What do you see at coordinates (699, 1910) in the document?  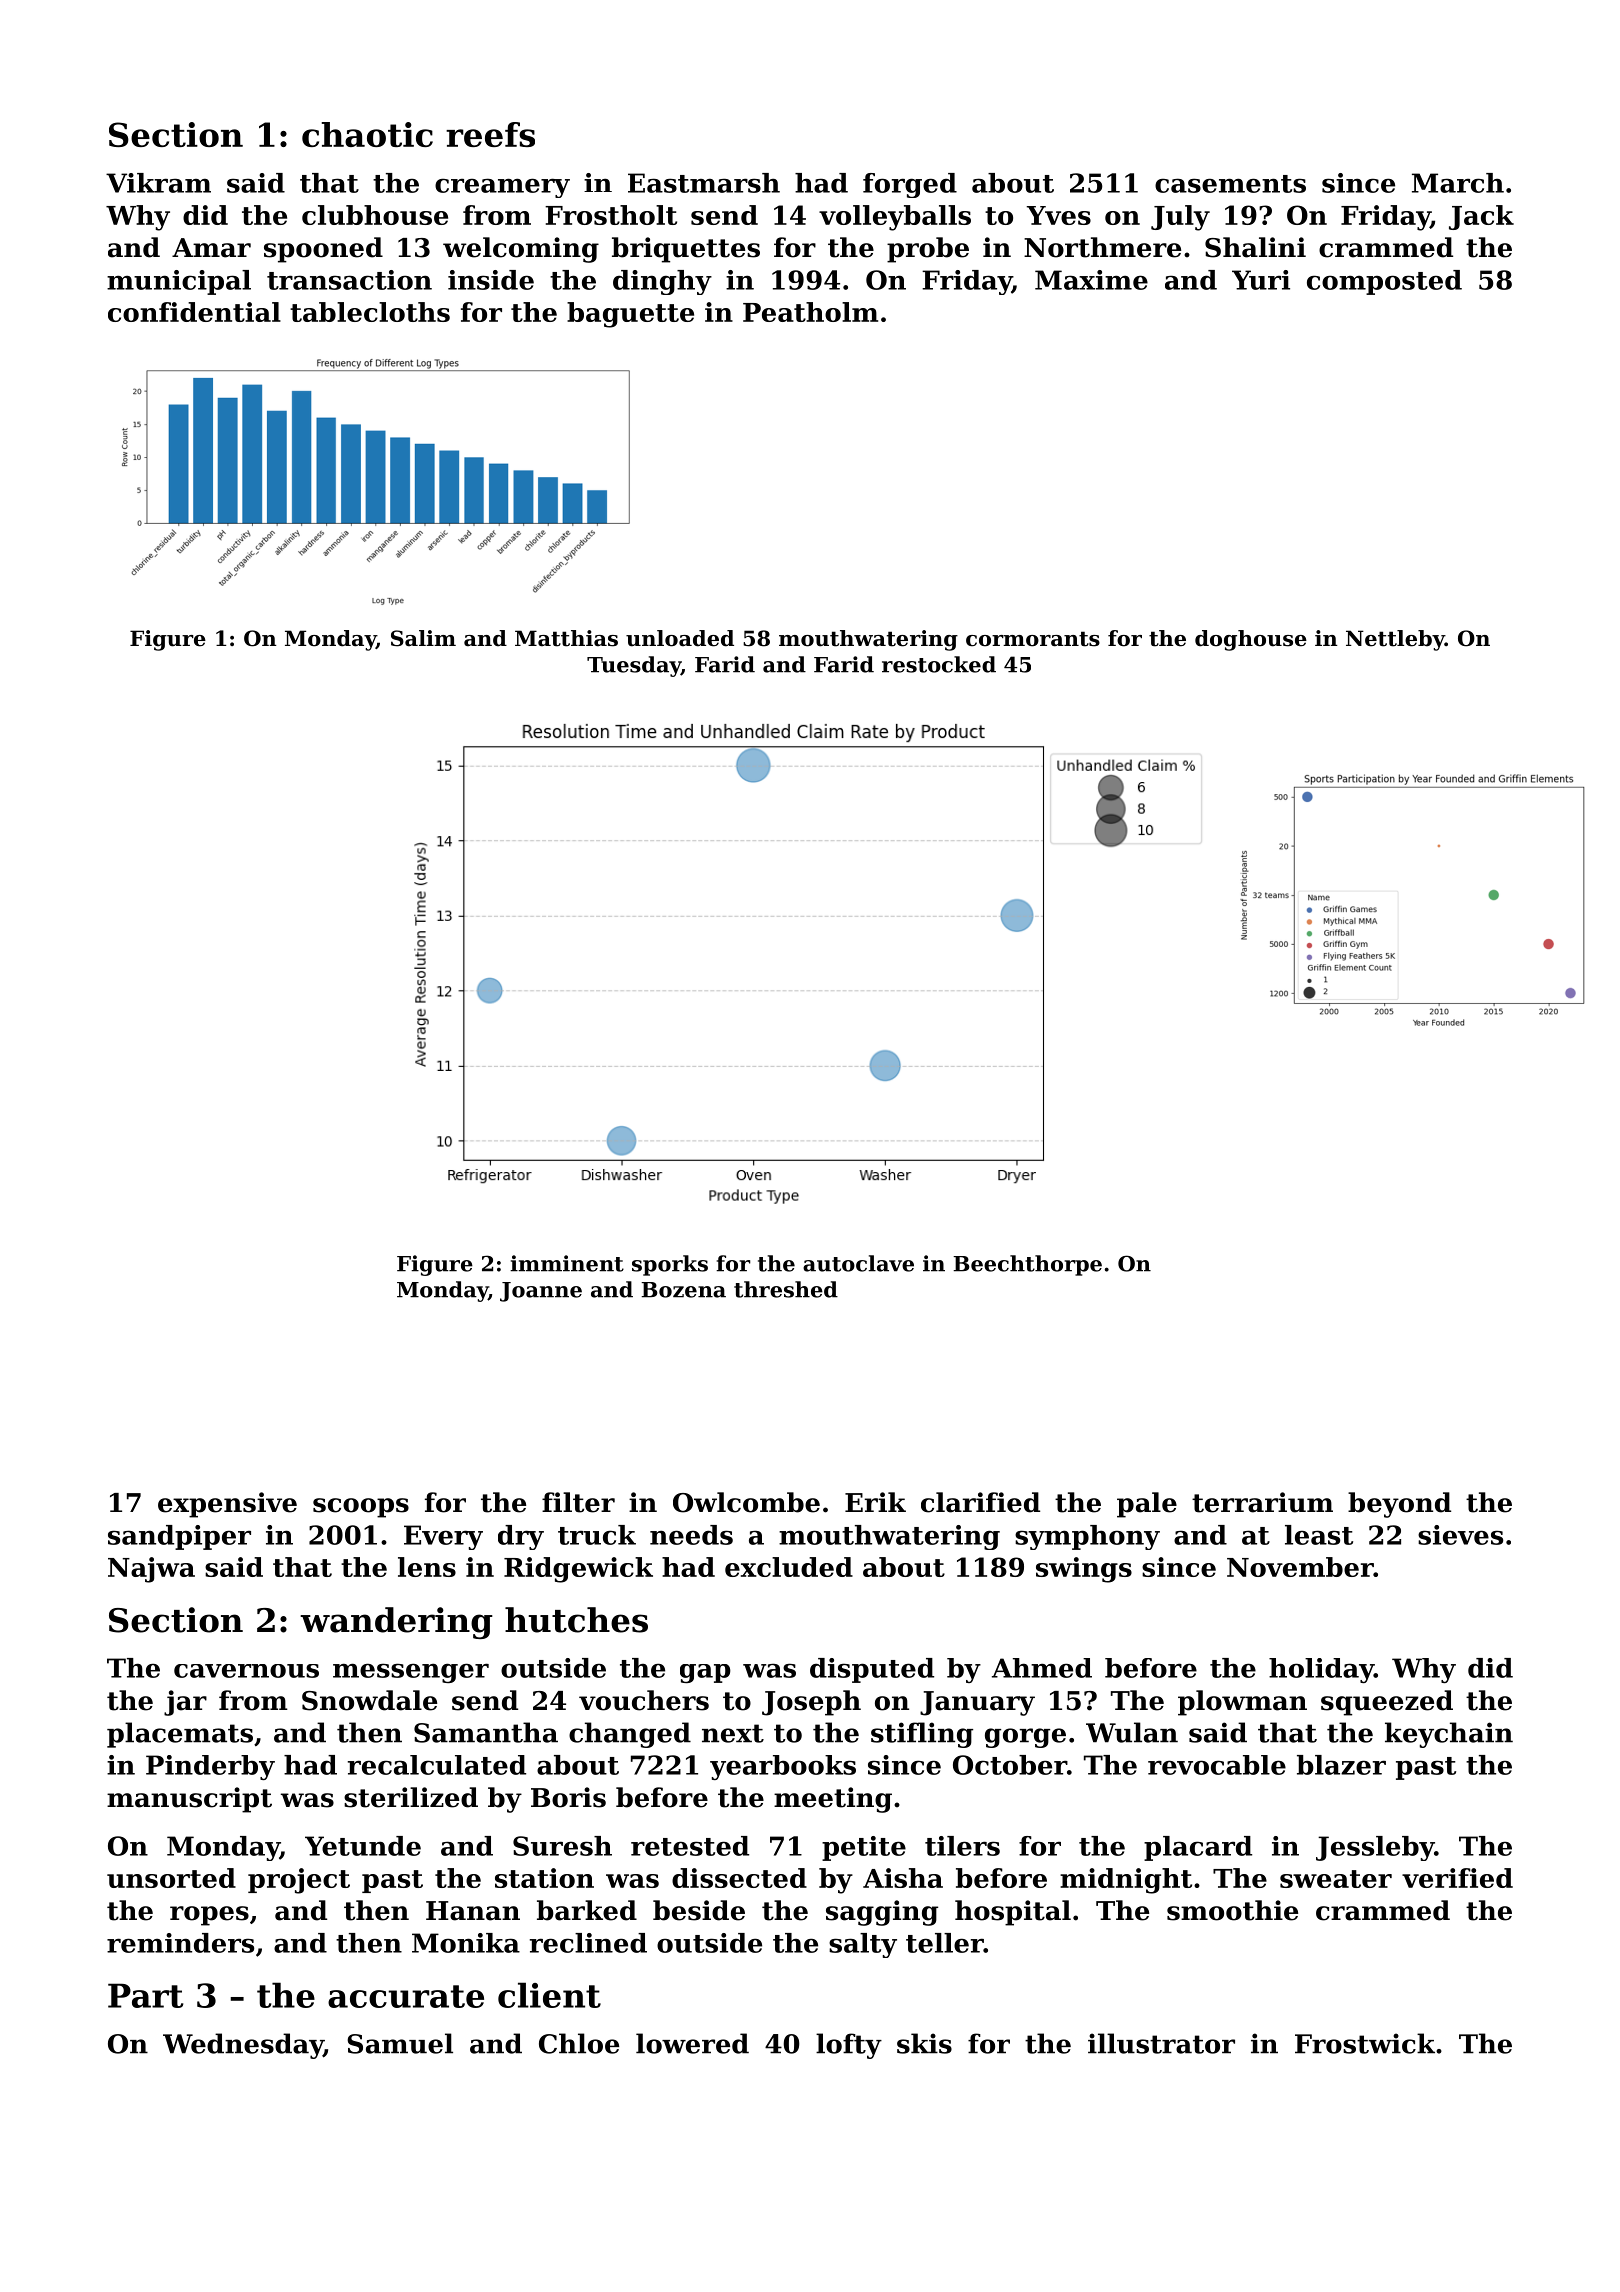 I see `beside` at bounding box center [699, 1910].
